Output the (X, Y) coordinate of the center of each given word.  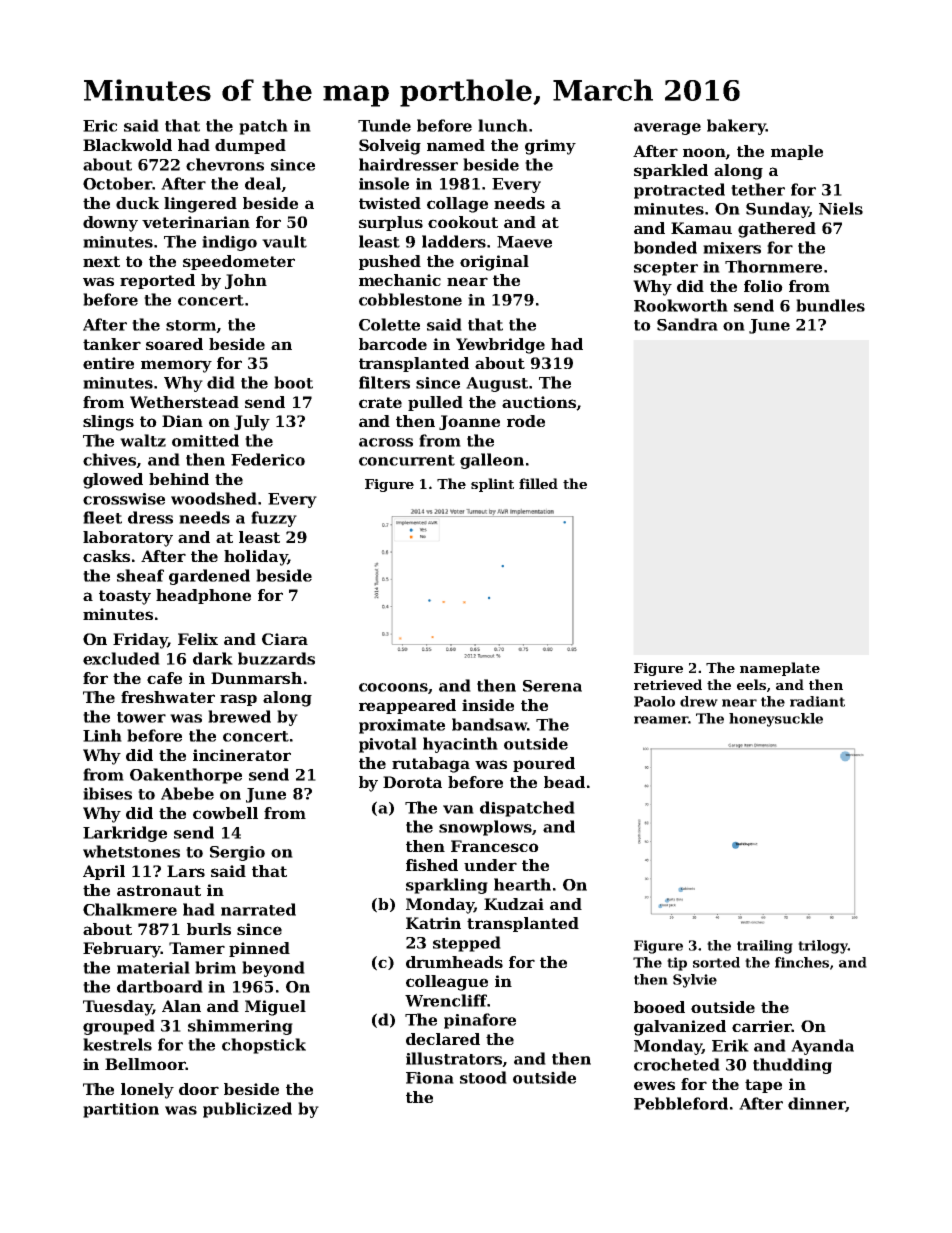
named (456, 145)
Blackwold (127, 145)
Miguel (275, 1008)
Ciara (285, 639)
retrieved (668, 684)
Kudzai (514, 904)
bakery (736, 127)
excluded (121, 658)
